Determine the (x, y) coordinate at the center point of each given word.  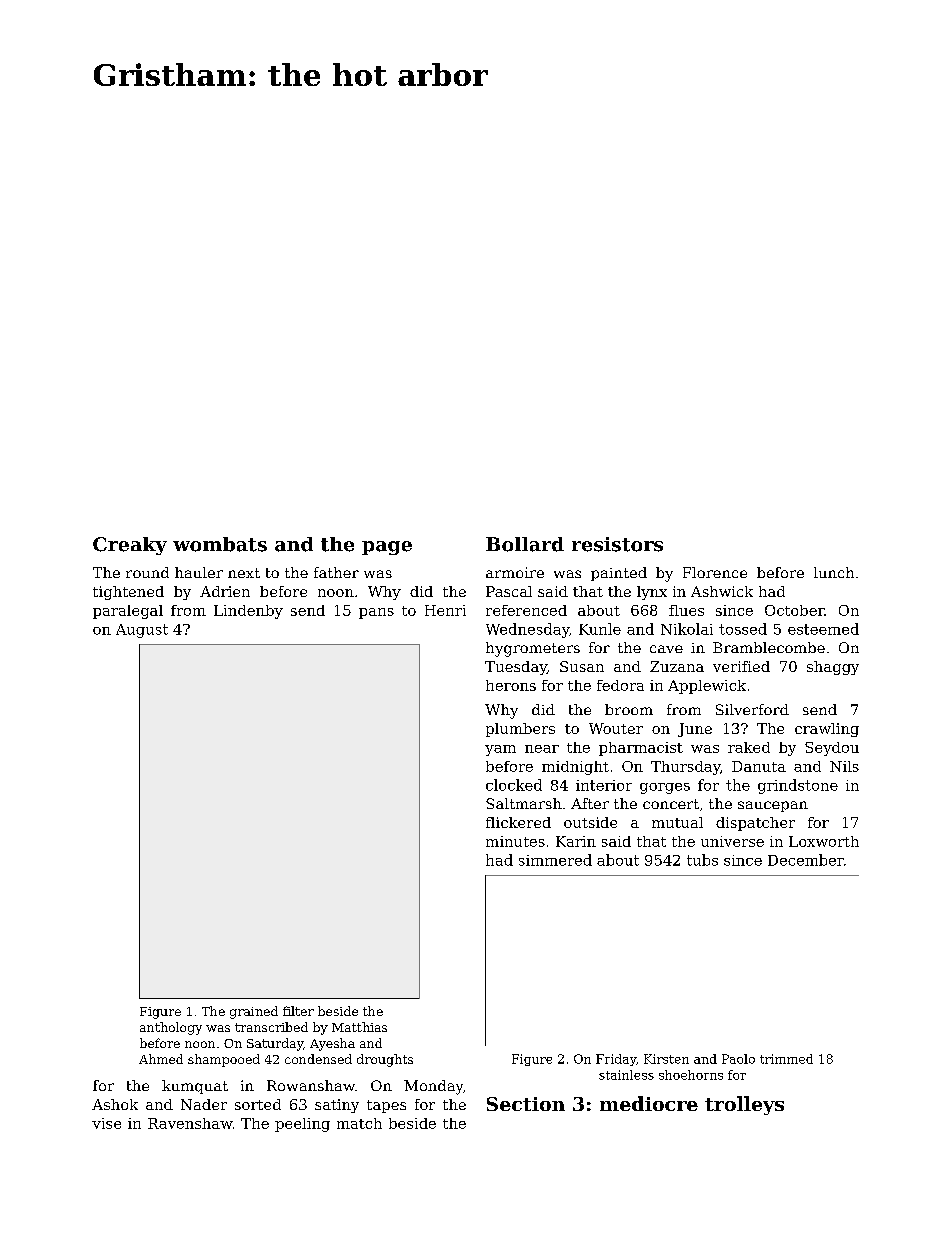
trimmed (786, 1059)
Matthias (359, 1027)
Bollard (525, 544)
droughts (385, 1060)
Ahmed (161, 1059)
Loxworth (824, 841)
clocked (514, 785)
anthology (171, 1028)
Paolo (738, 1059)
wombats (220, 544)
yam (500, 750)
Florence (715, 572)
